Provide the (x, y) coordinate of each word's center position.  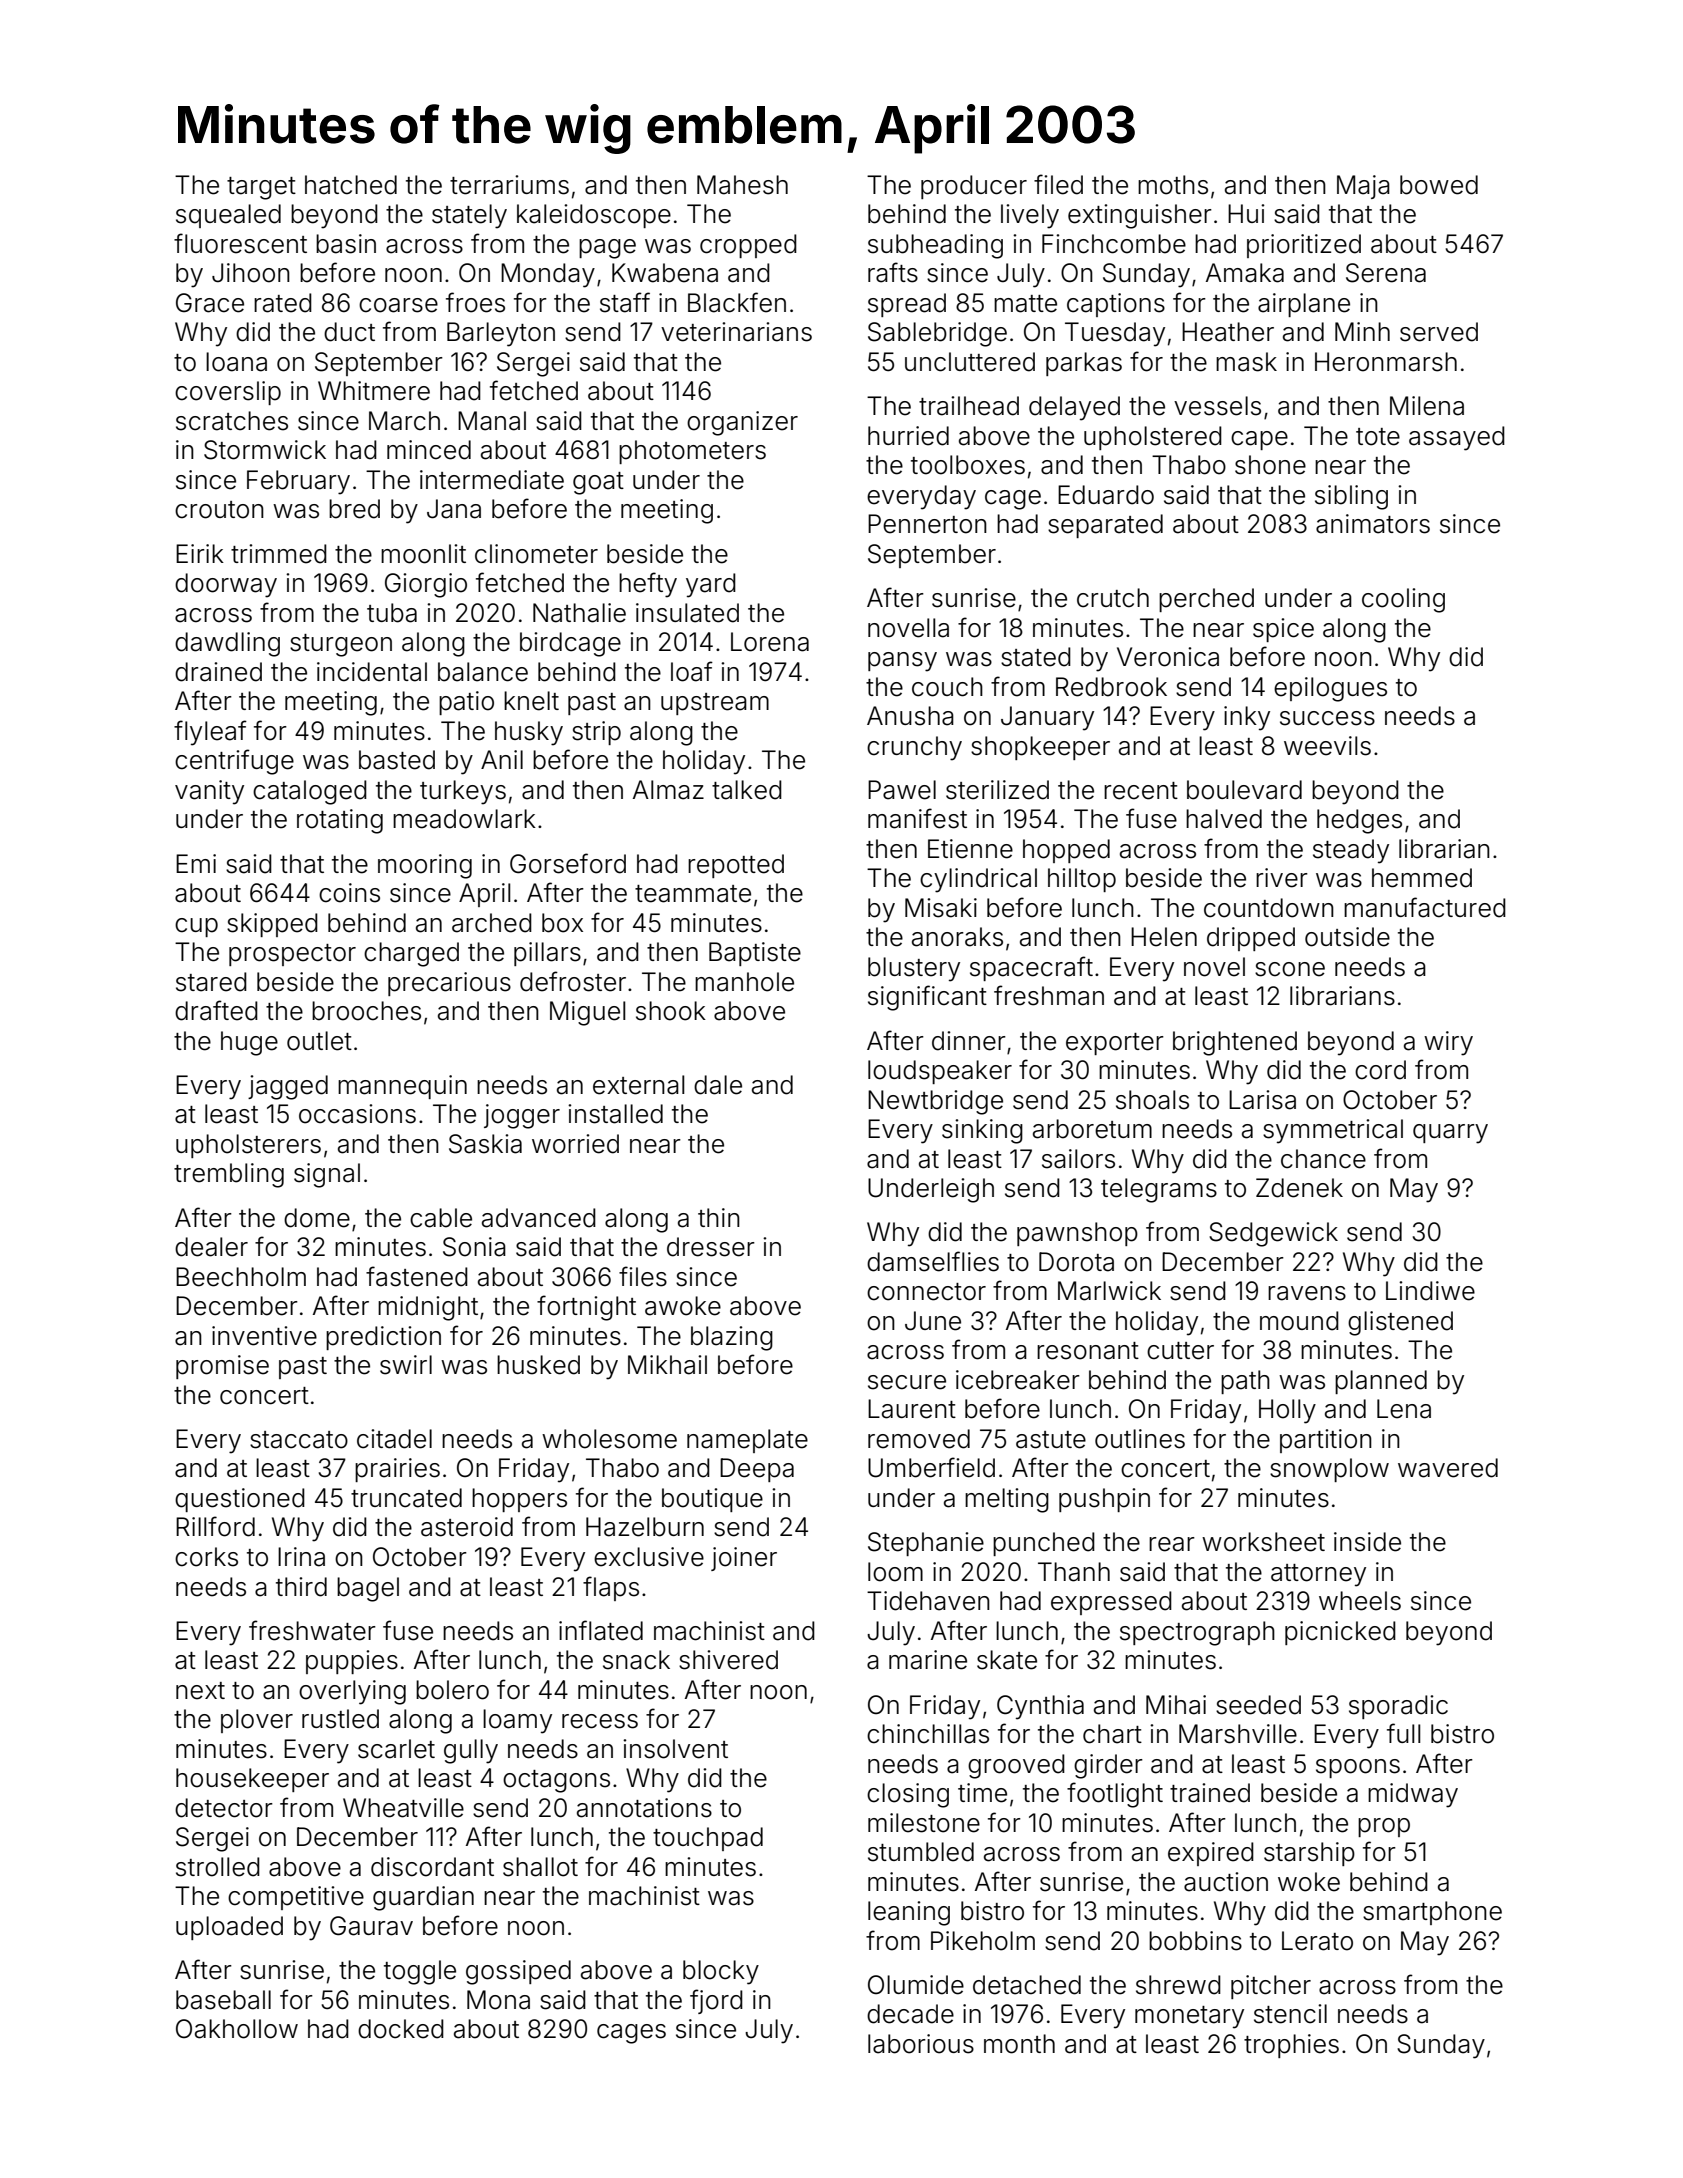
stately (469, 216)
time (982, 1793)
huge (249, 1043)
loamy (517, 1721)
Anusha (910, 716)
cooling (1403, 600)
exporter (1115, 1044)
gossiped (518, 1972)
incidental (372, 672)
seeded (1258, 1705)
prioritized (1304, 246)
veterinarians (736, 332)
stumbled (921, 1852)
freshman (1049, 995)
